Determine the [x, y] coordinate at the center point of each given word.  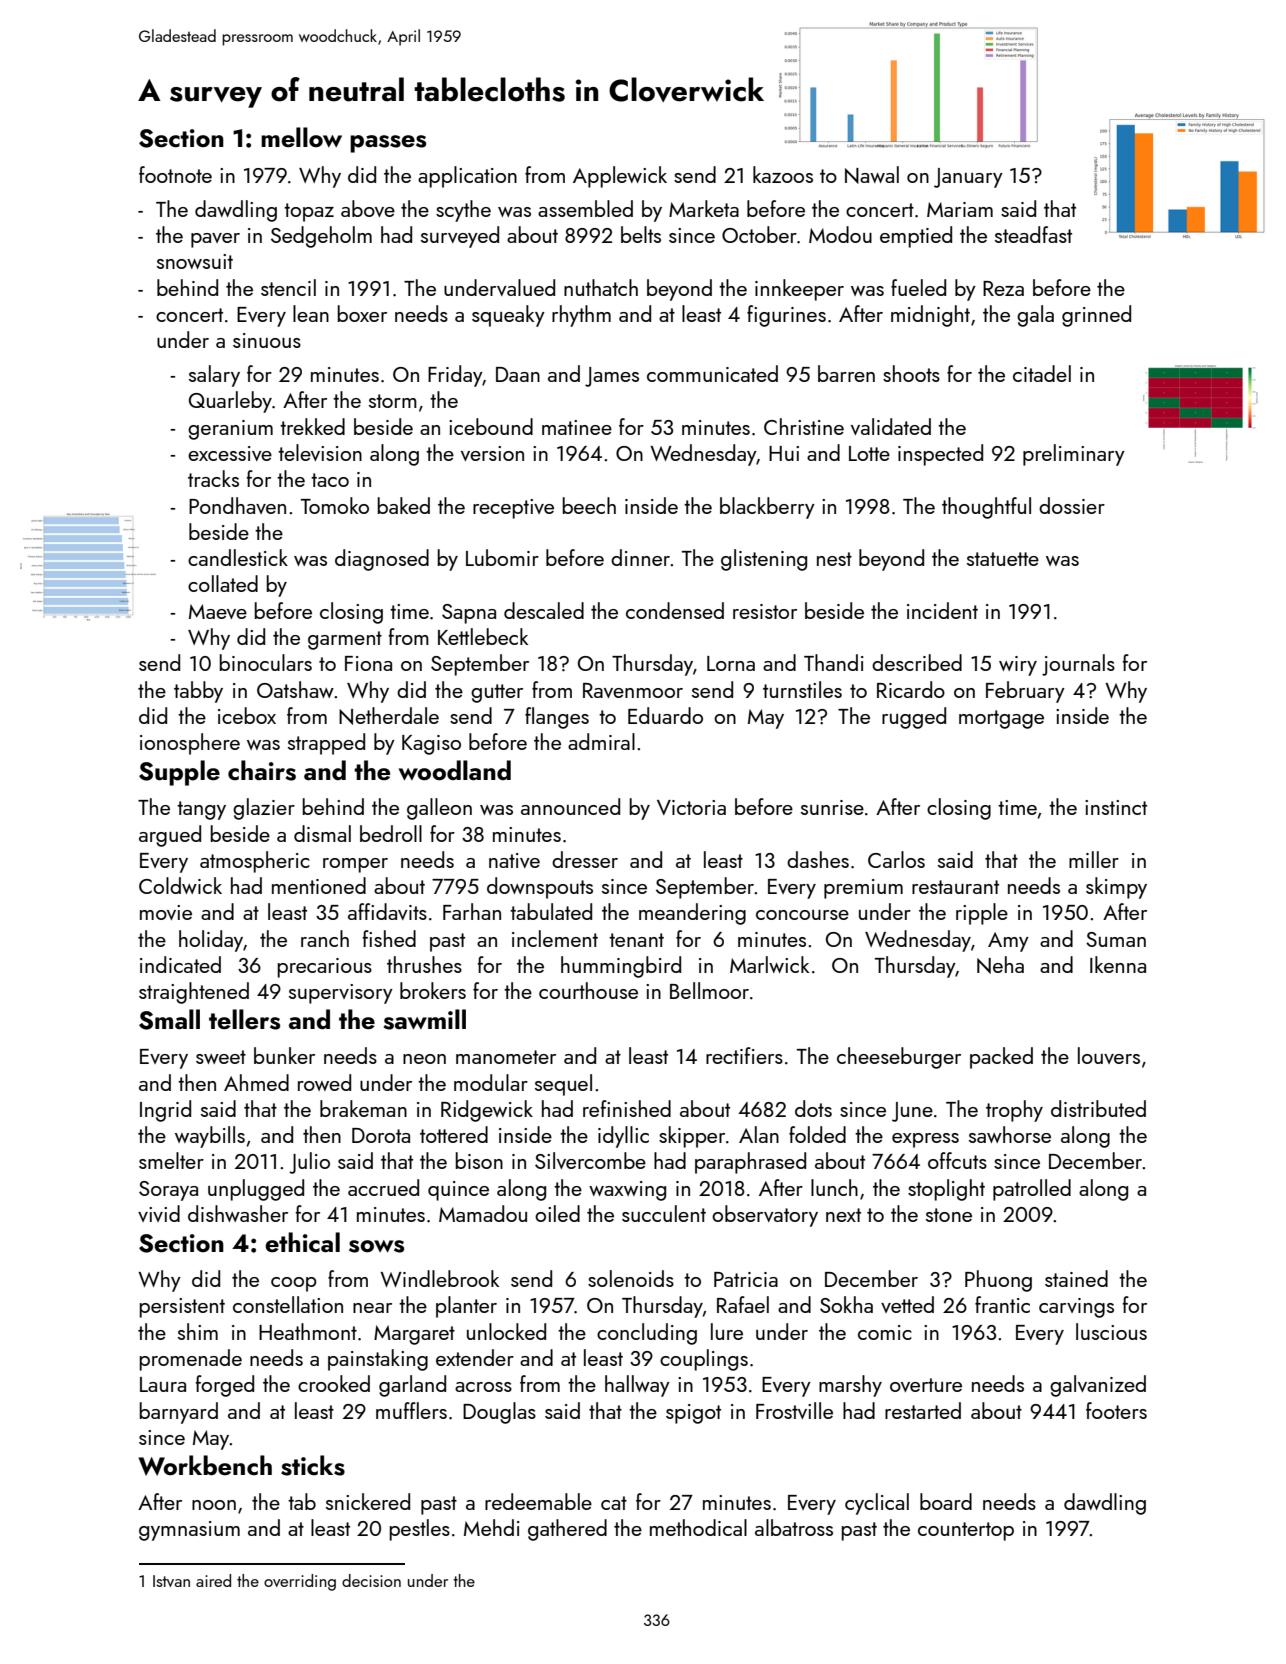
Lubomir [502, 557]
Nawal [872, 175]
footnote [175, 174]
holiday [211, 941]
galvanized [1098, 1386]
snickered [368, 1501]
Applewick [620, 177]
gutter [497, 693]
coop [294, 1284]
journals [1078, 665]
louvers [1109, 1055]
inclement [555, 938]
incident [942, 610]
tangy [201, 810]
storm [393, 401]
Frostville [794, 1410]
